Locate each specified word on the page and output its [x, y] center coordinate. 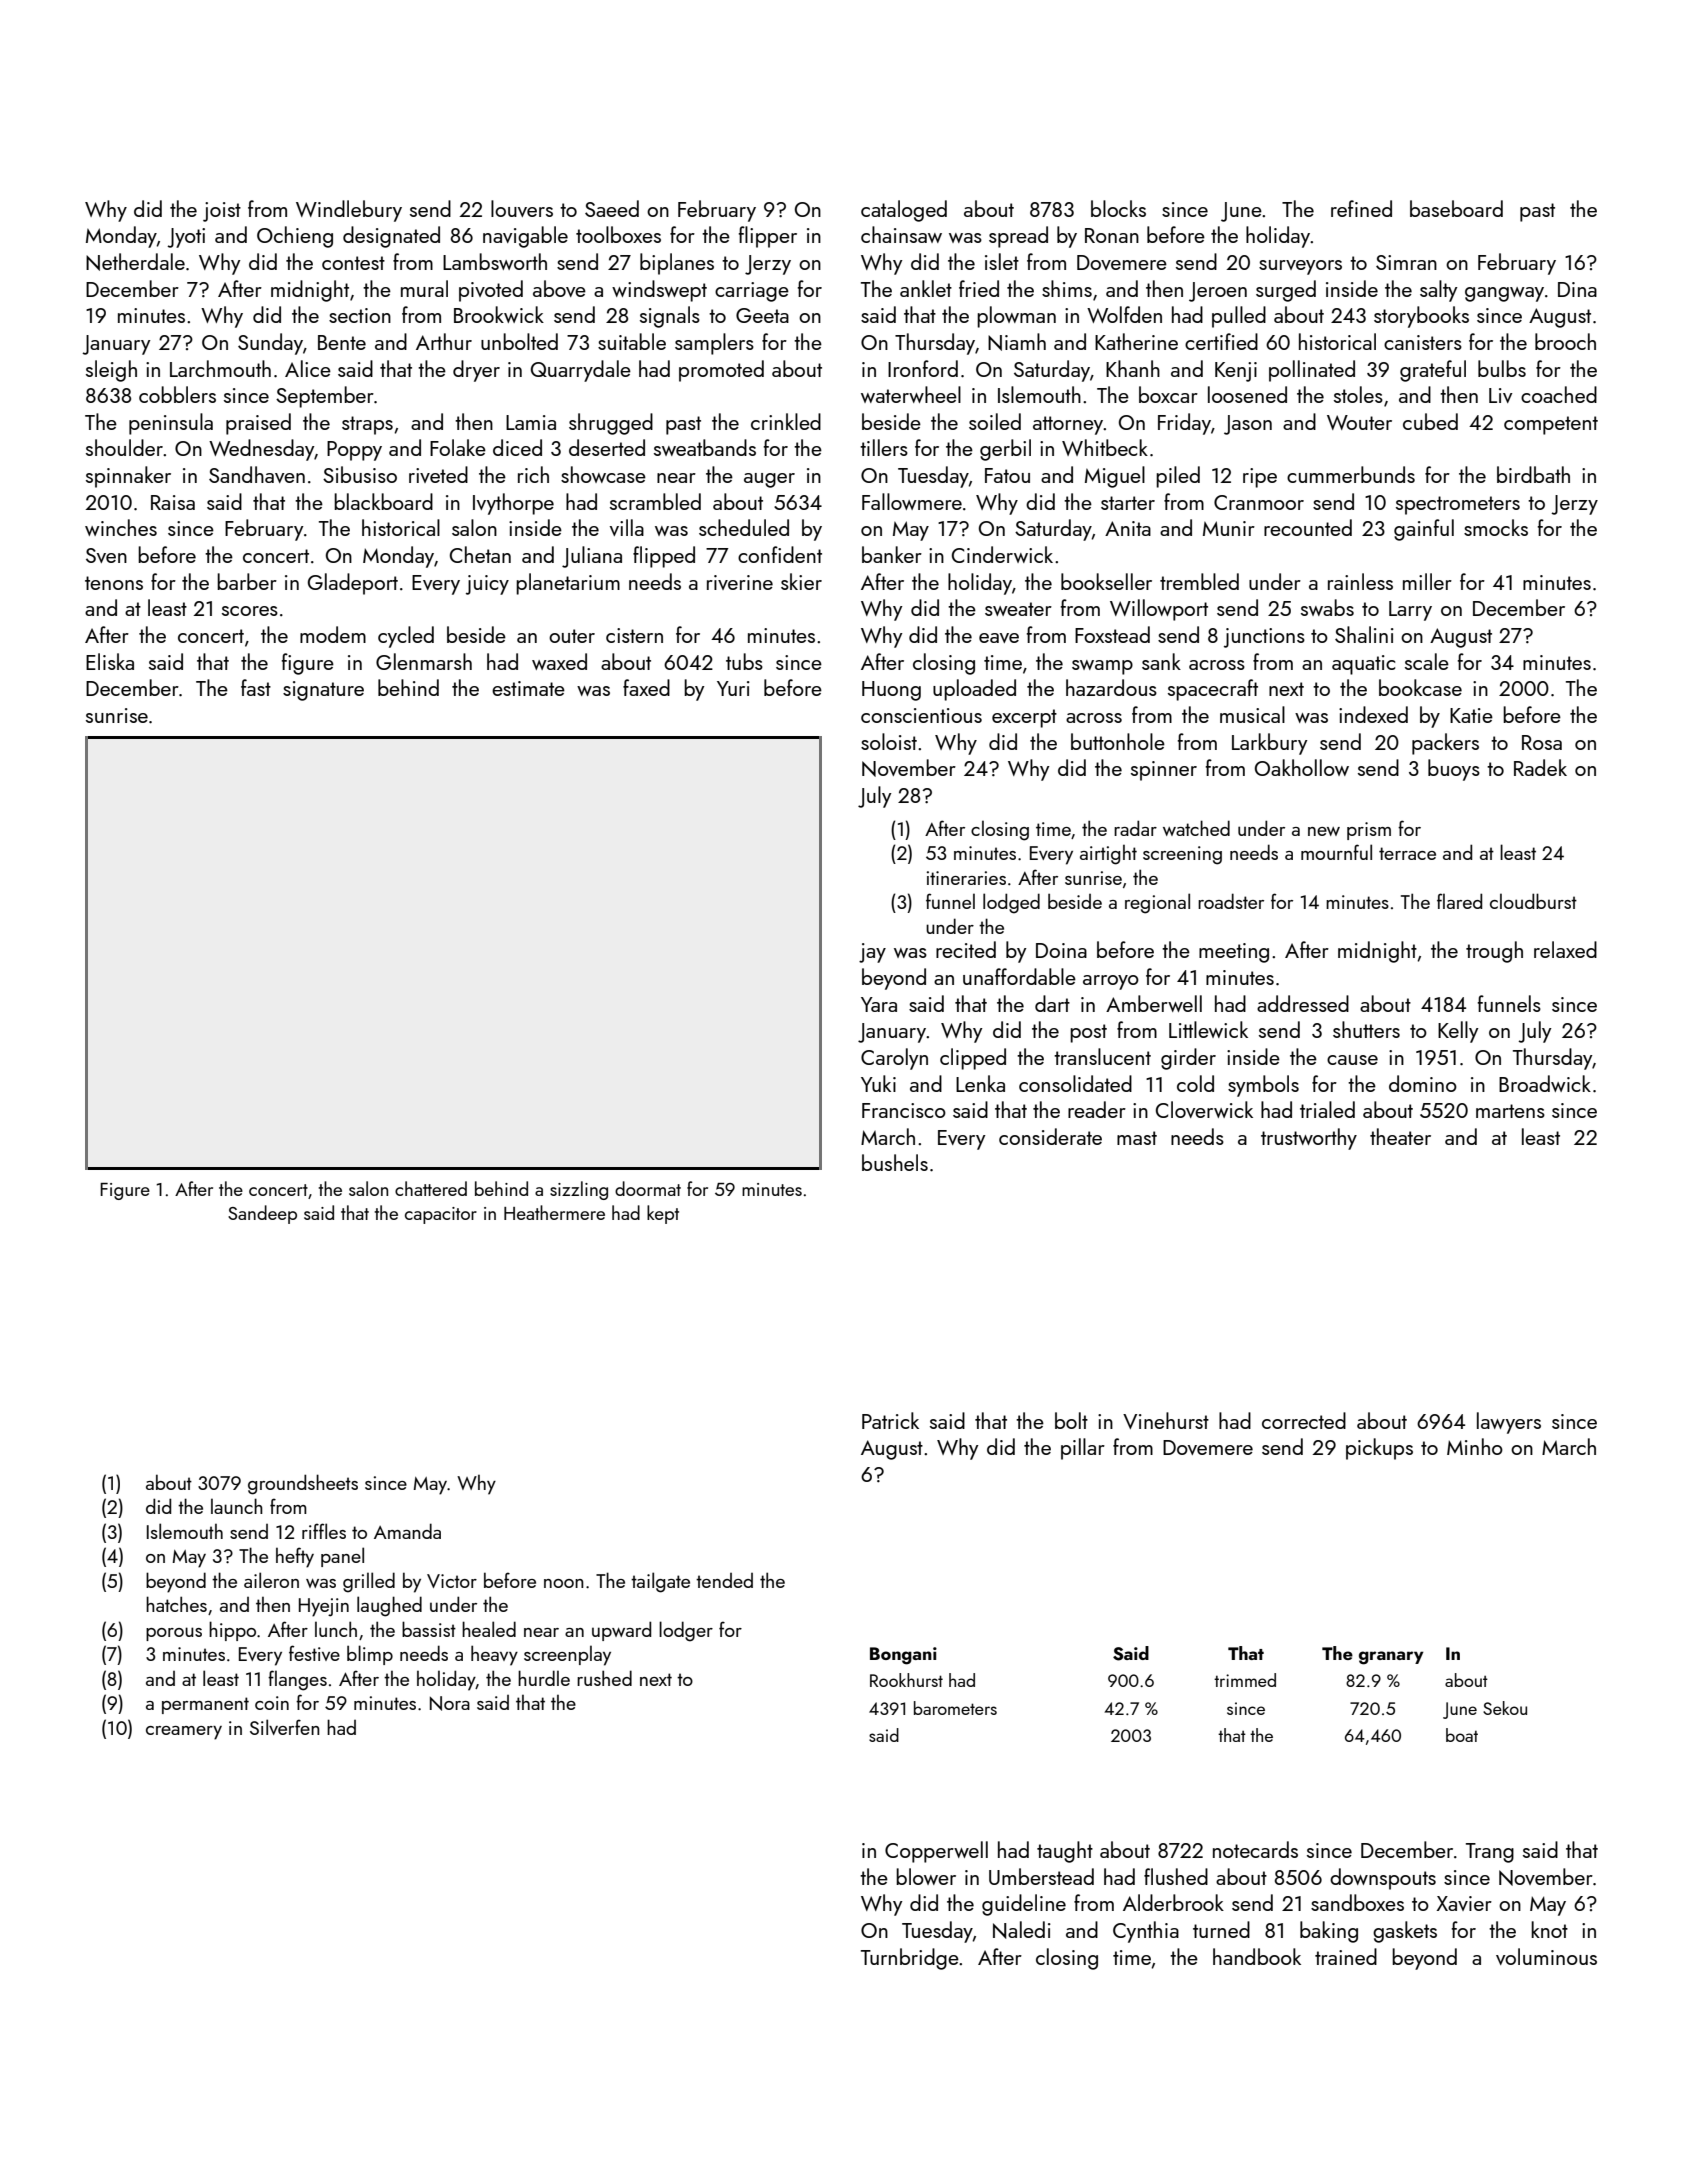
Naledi [1022, 1930]
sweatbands [705, 447]
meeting [1234, 953]
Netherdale [135, 262]
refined [1361, 208]
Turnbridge [910, 1959]
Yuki [878, 1083]
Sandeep [262, 1214]
